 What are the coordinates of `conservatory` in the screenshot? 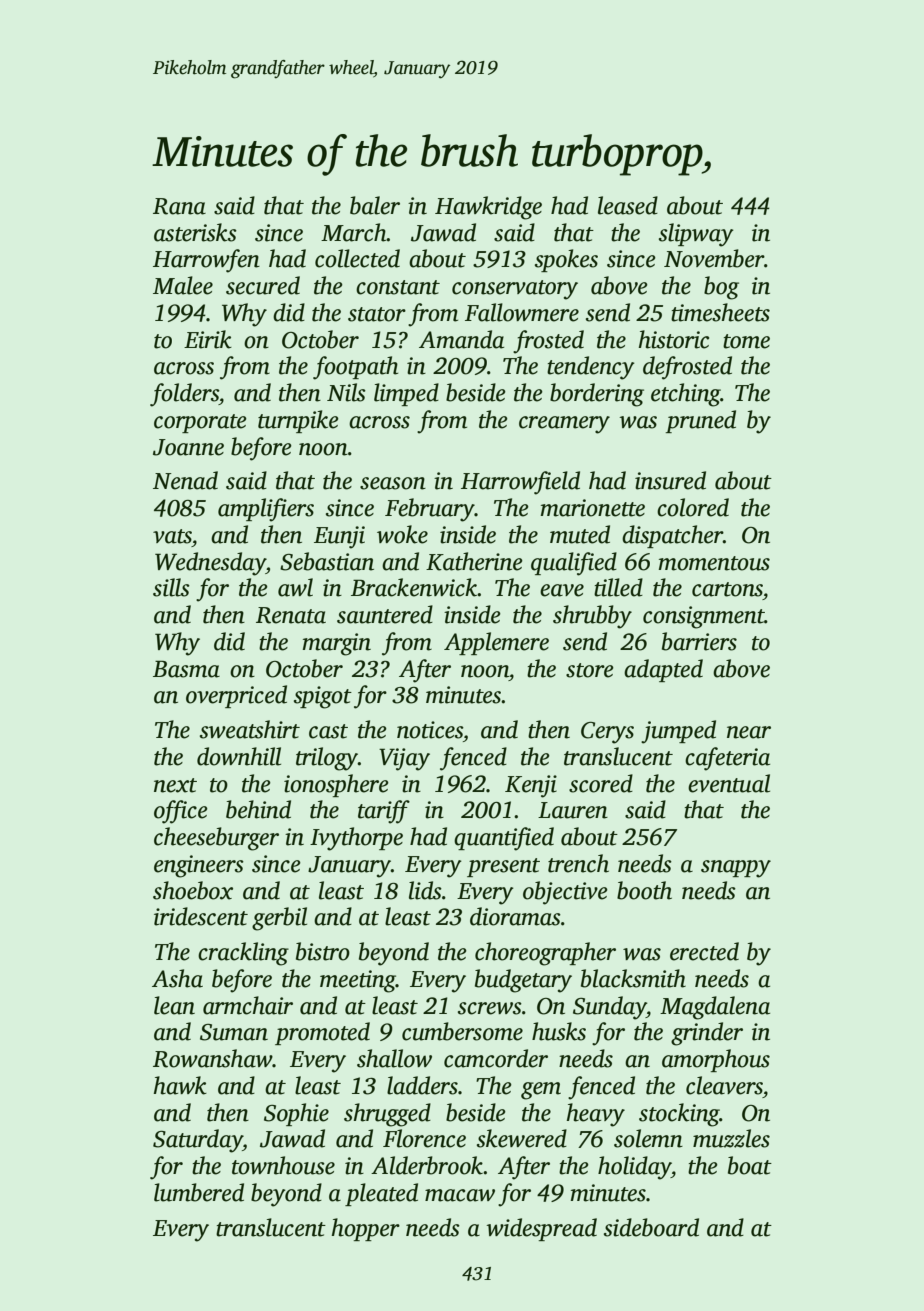 It's located at (515, 290).
